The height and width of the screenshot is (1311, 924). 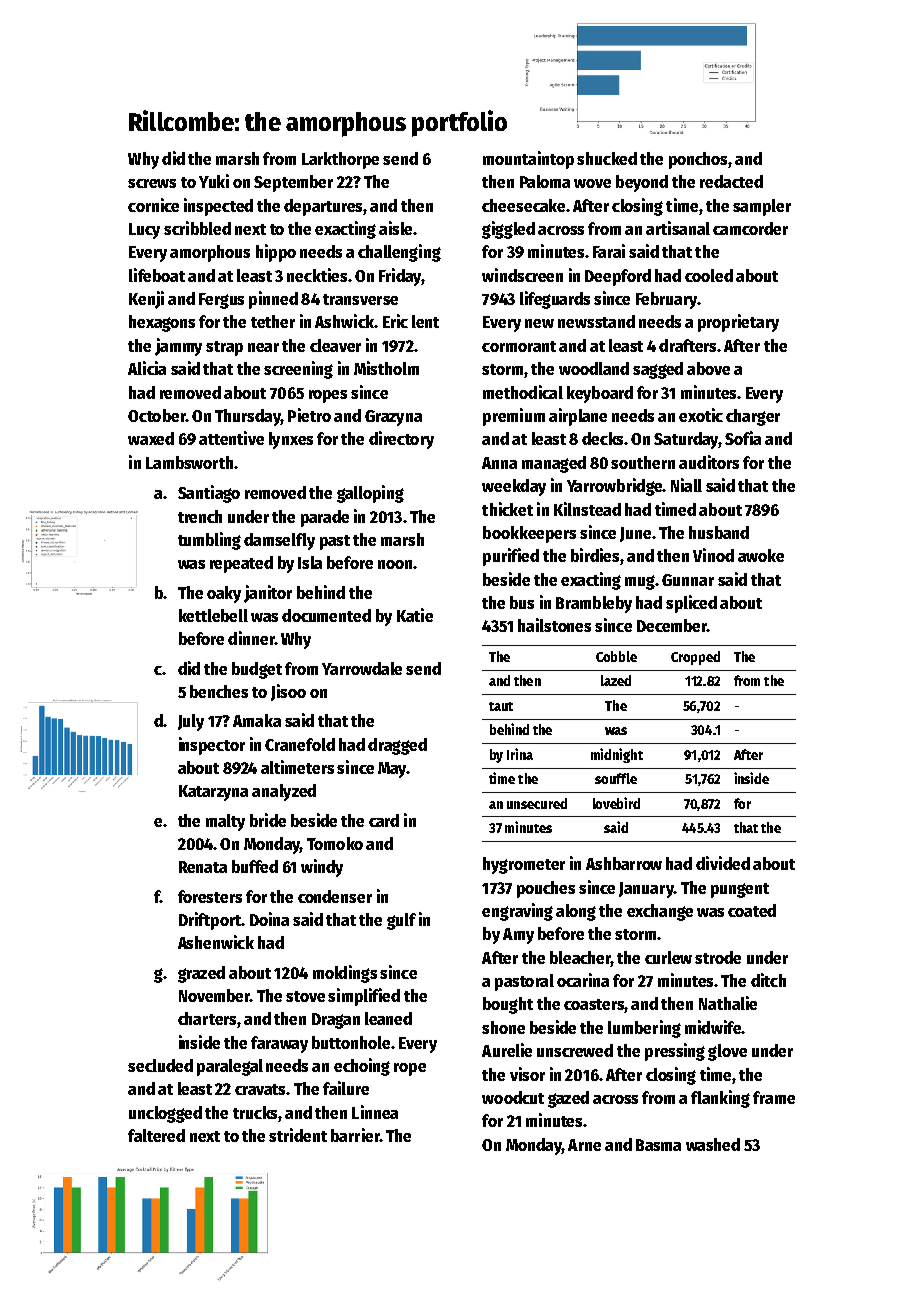 I want to click on faraway, so click(x=279, y=1044).
